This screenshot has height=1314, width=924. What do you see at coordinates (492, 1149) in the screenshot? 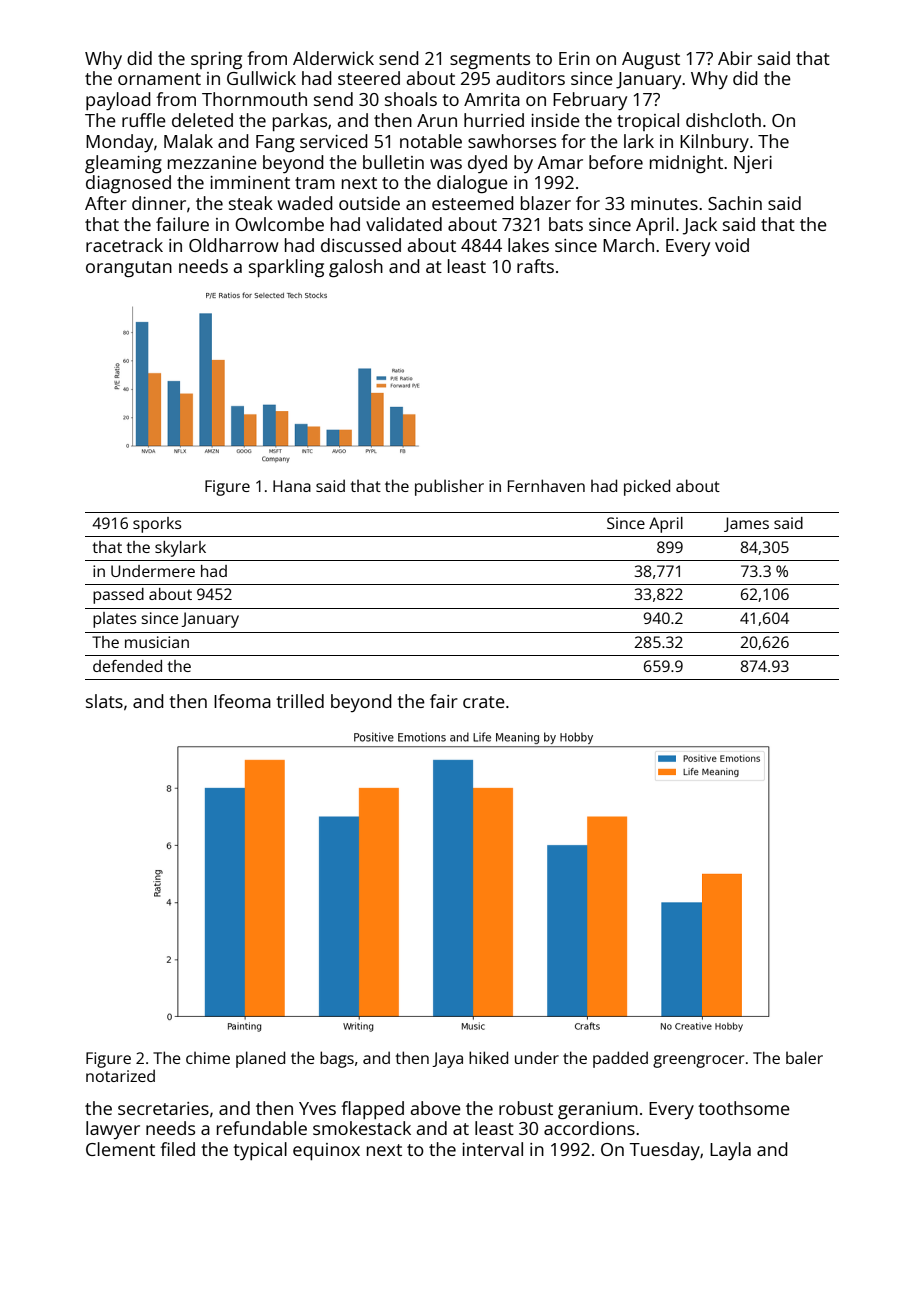
I see `interval` at bounding box center [492, 1149].
